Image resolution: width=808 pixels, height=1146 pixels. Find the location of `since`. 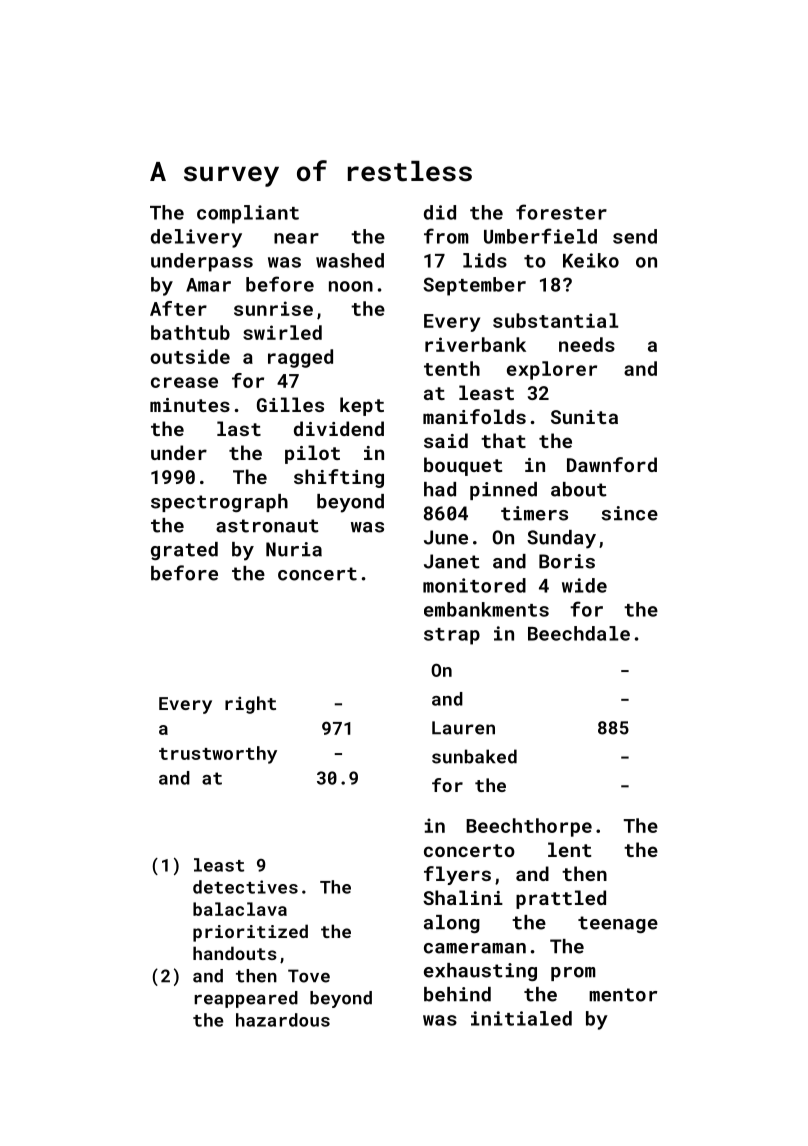

since is located at coordinates (629, 513).
